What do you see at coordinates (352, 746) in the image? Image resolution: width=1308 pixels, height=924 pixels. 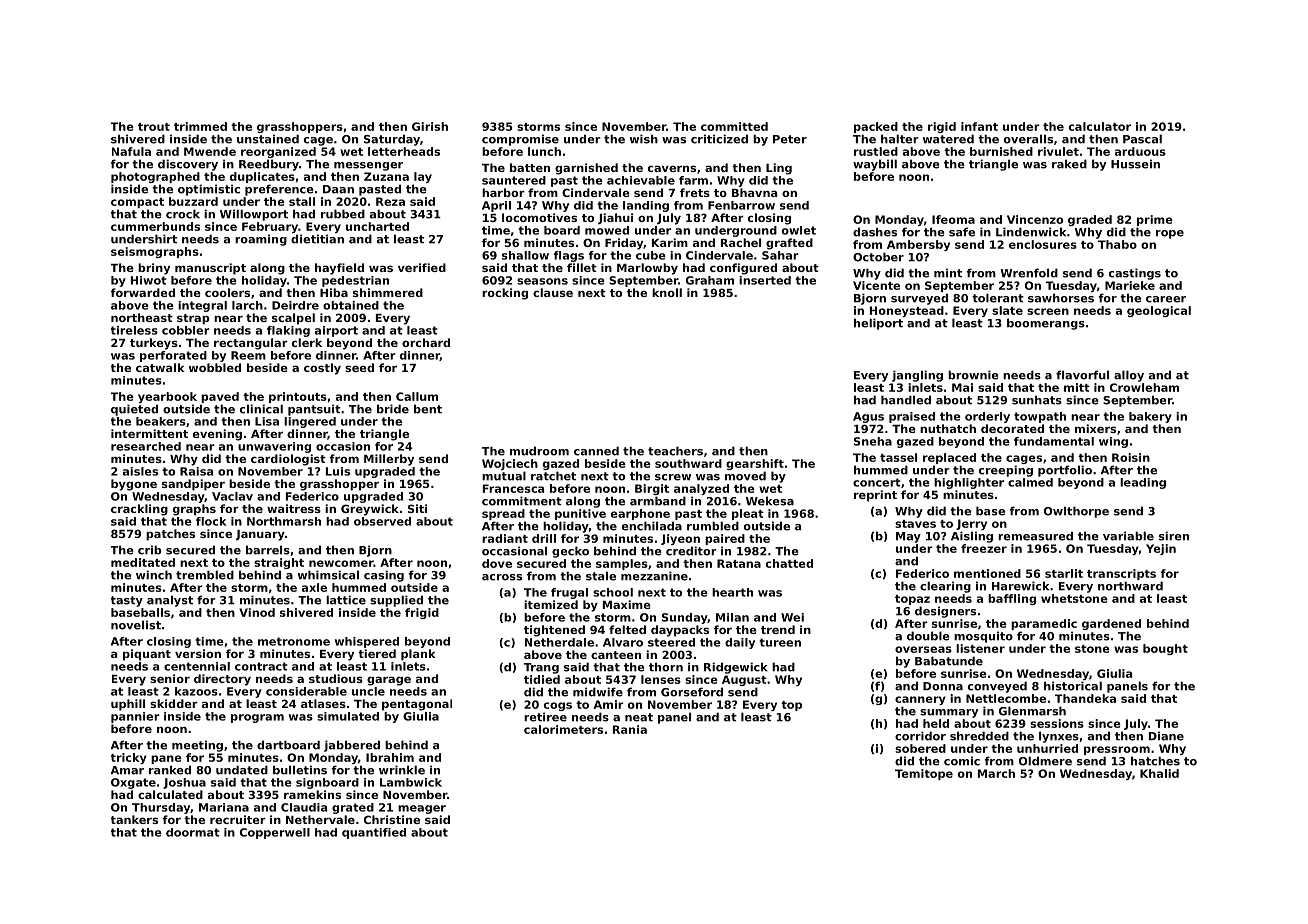 I see `jabbered` at bounding box center [352, 746].
